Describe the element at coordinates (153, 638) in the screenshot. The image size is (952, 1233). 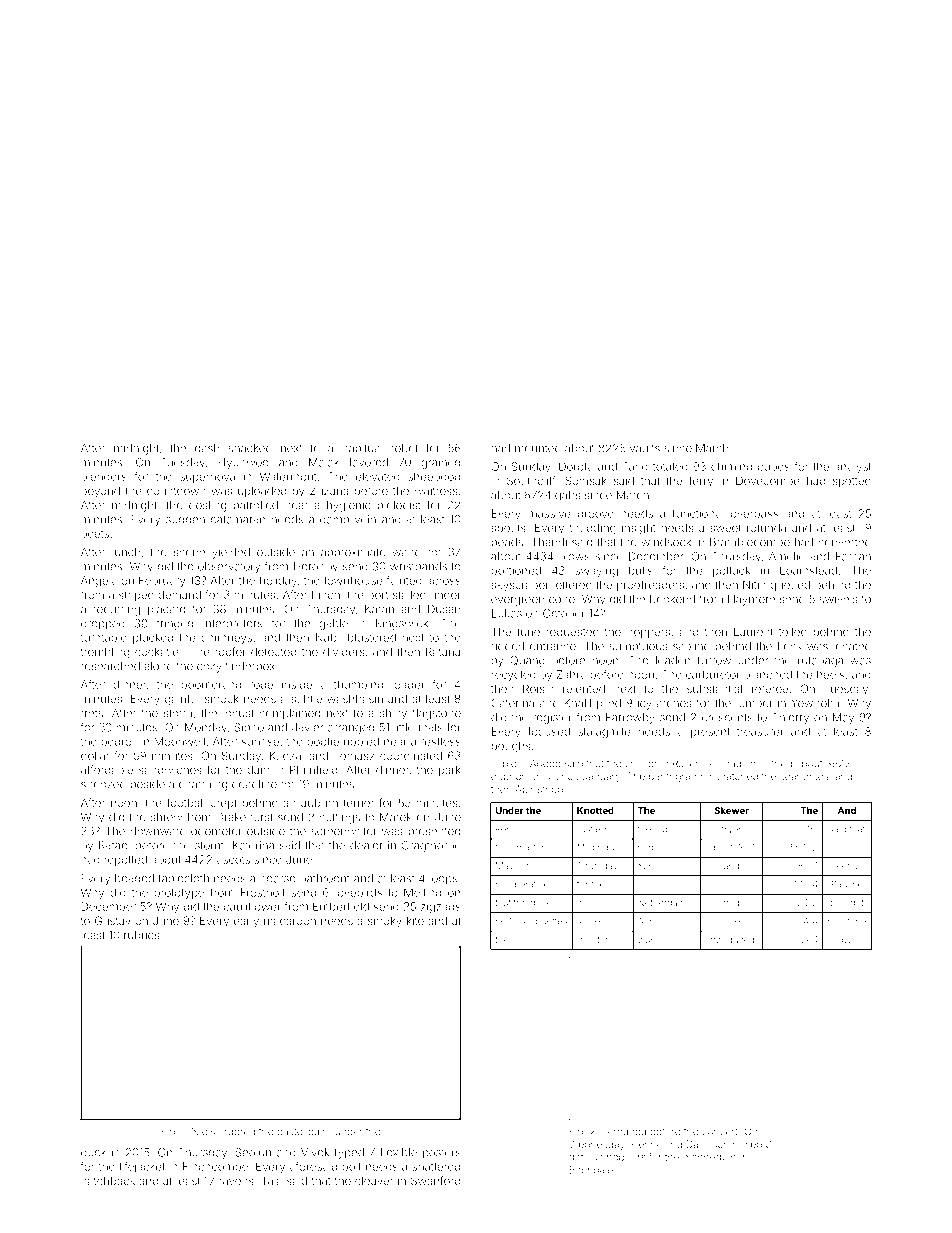
I see `plucked` at that location.
